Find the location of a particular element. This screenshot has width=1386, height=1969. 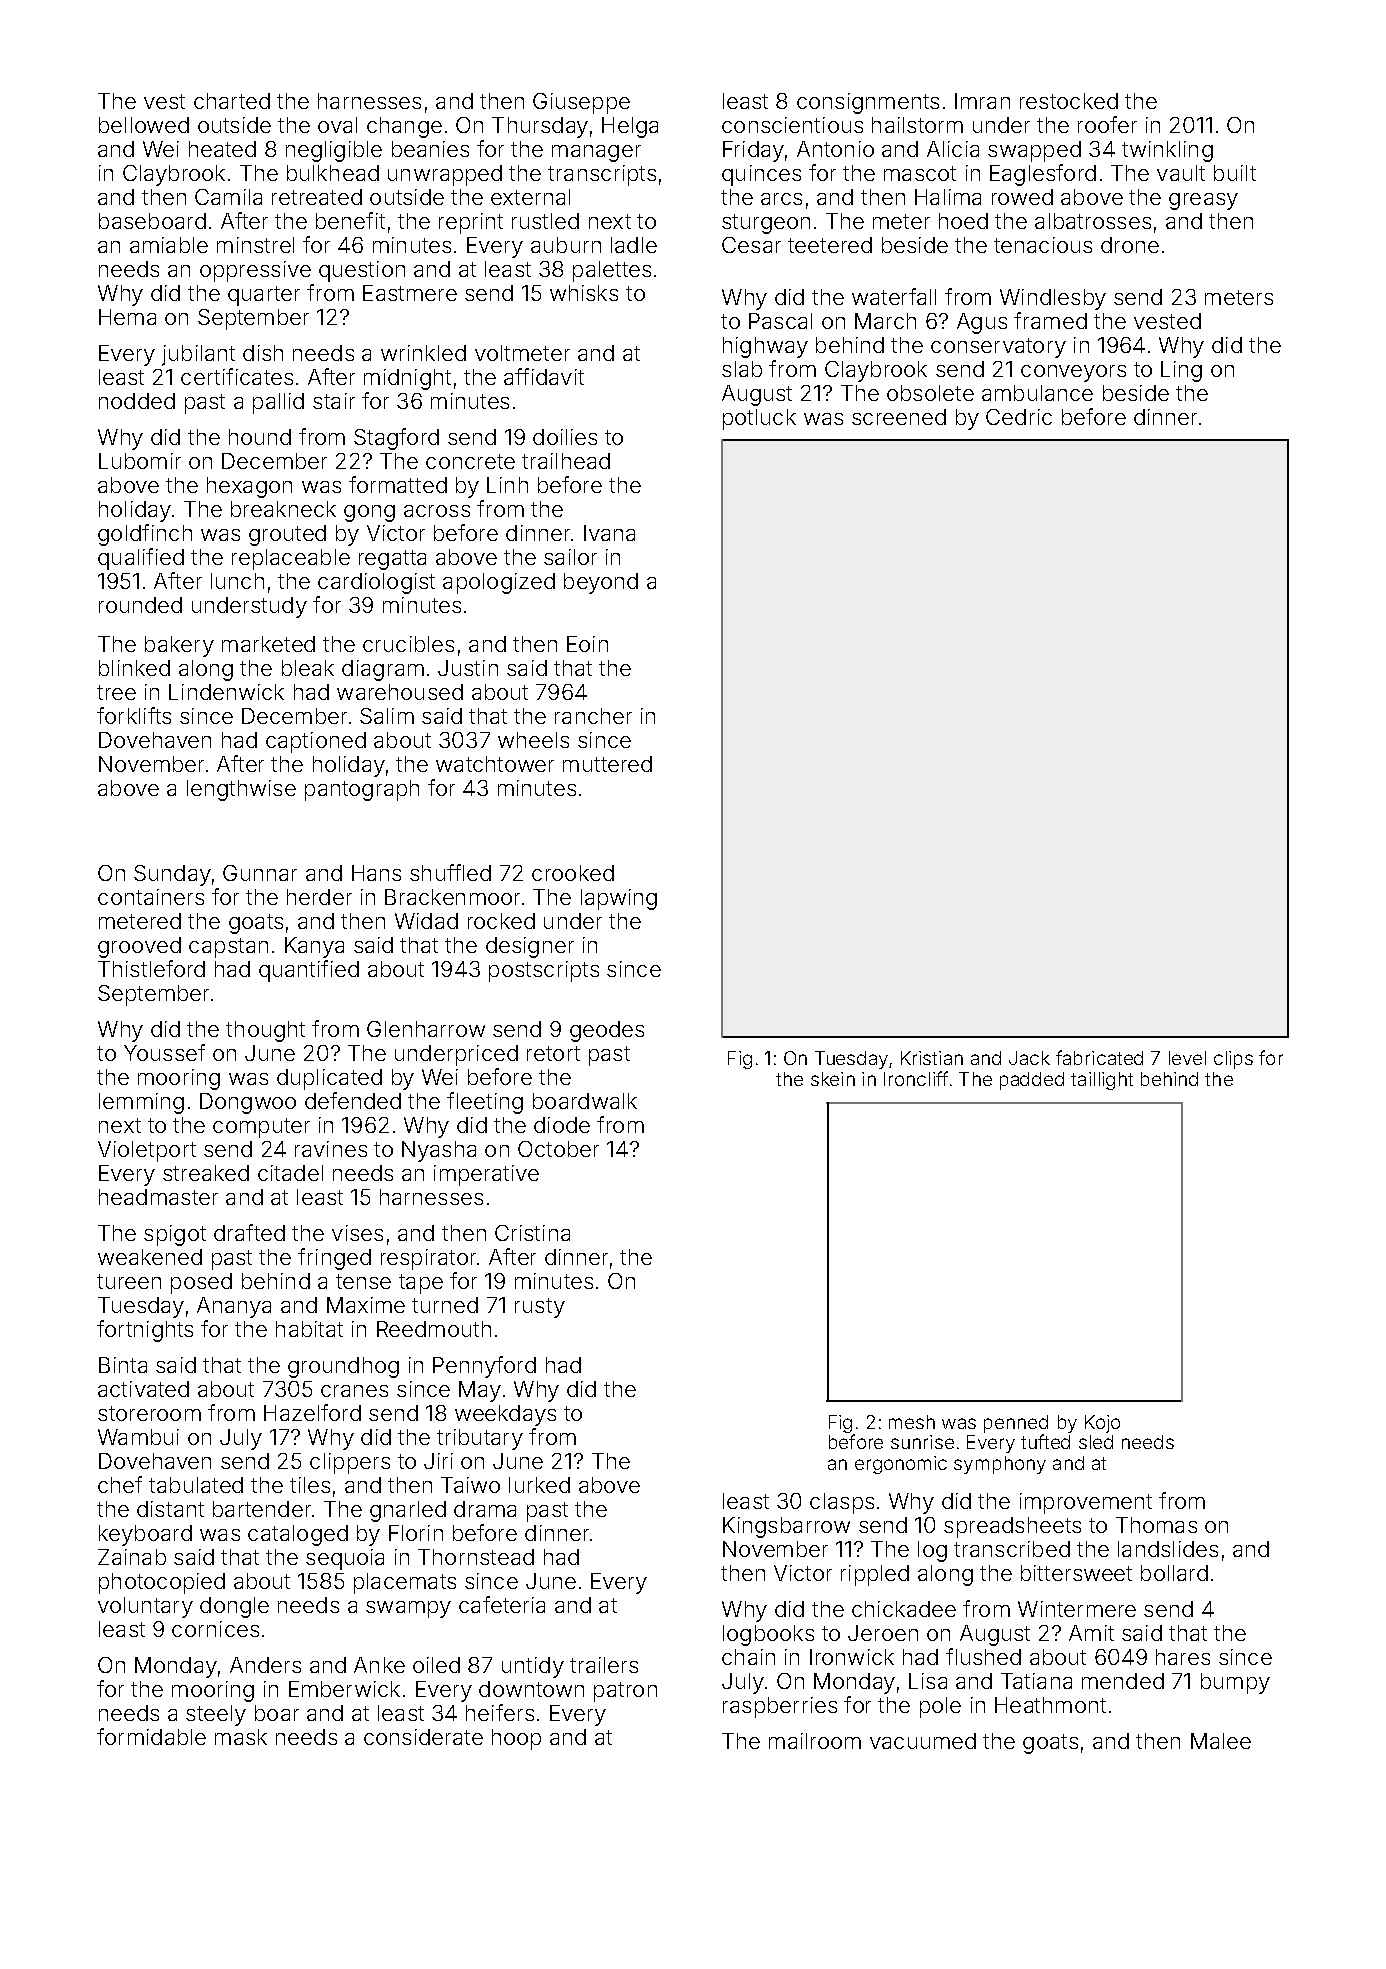

penned is located at coordinates (1016, 1424).
